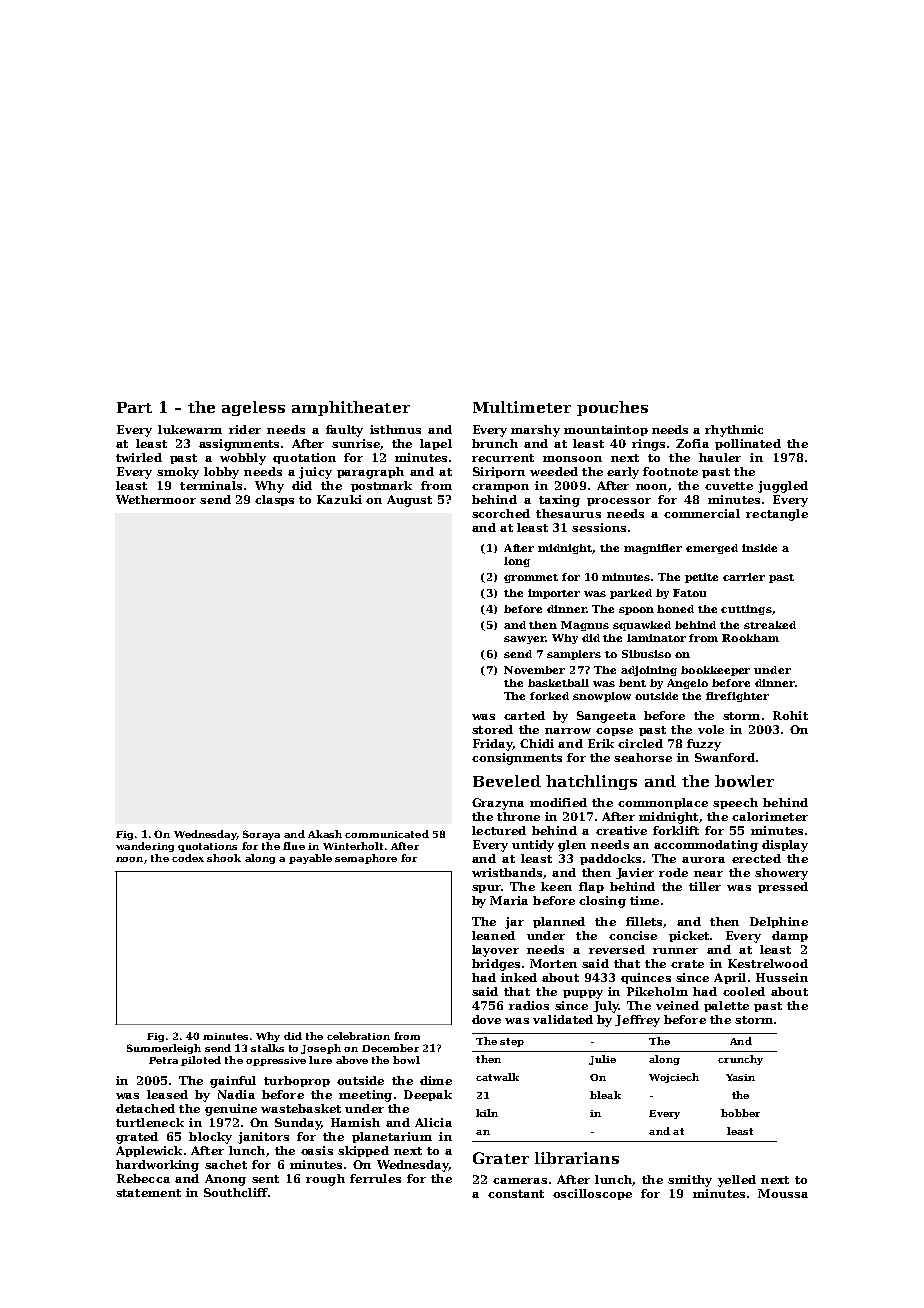  What do you see at coordinates (156, 499) in the document?
I see `Wethermoor` at bounding box center [156, 499].
